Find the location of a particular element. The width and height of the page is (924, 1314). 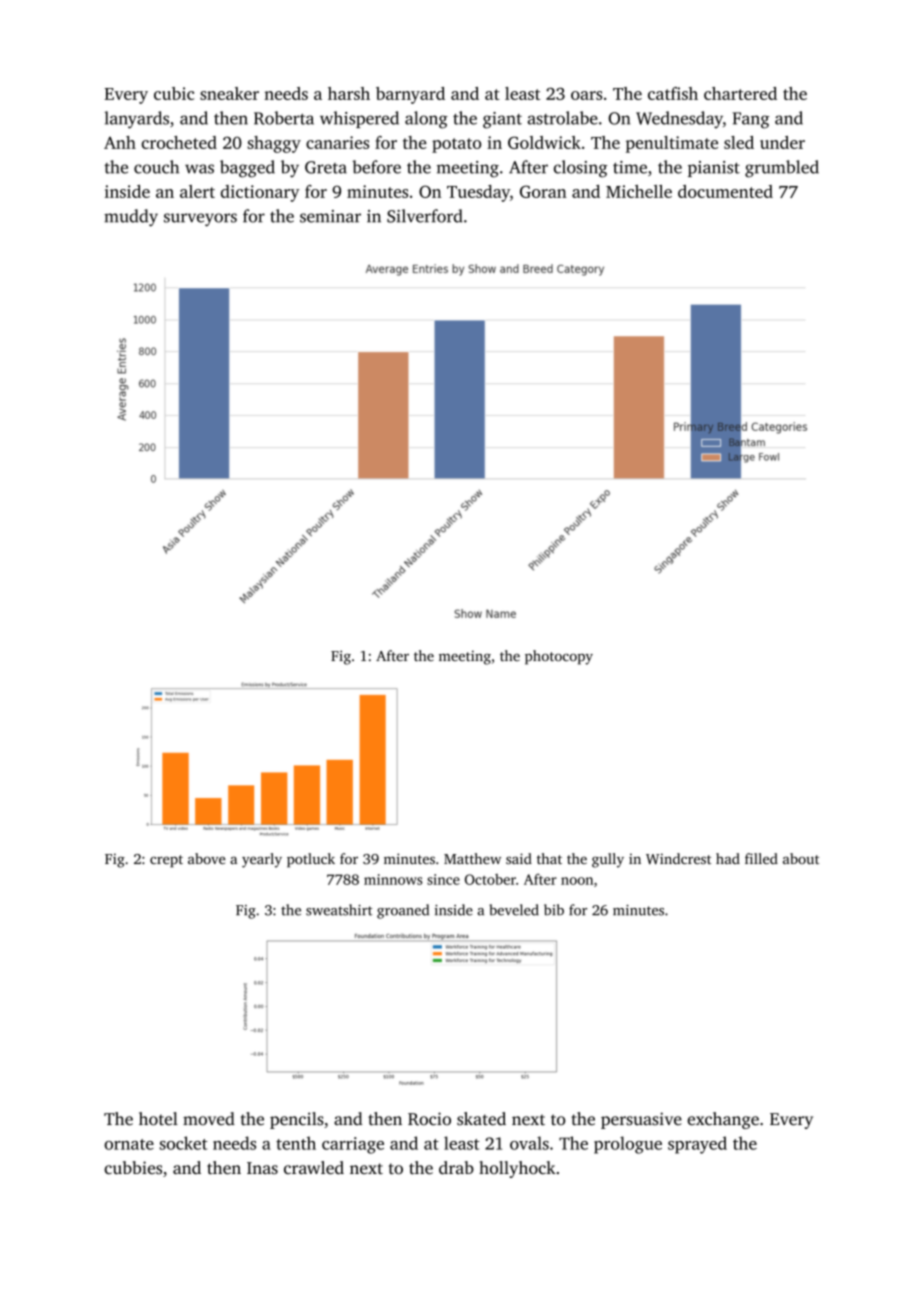

Inas is located at coordinates (262, 1168).
